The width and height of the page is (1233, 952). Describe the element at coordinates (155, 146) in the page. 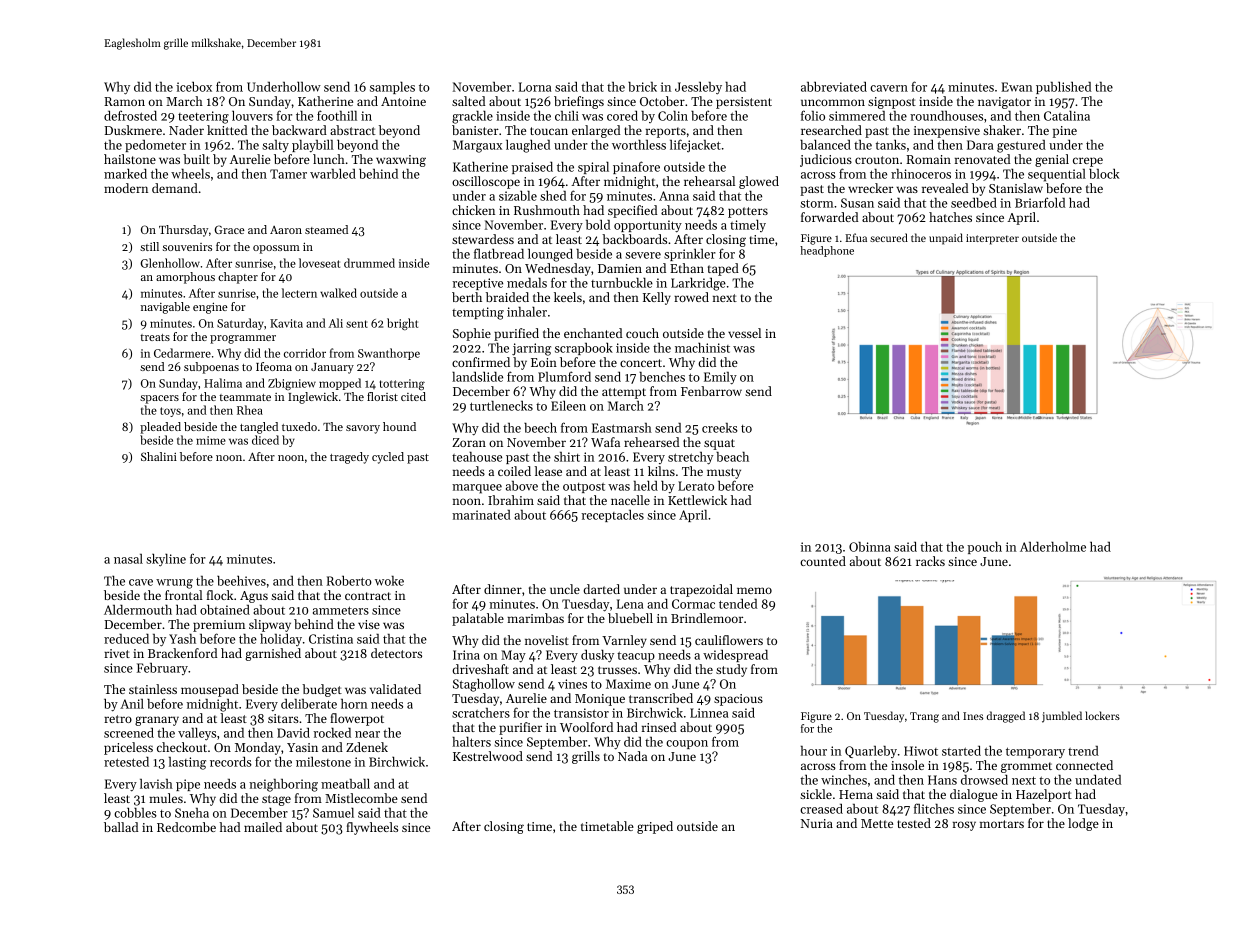

I see `pedometer` at that location.
